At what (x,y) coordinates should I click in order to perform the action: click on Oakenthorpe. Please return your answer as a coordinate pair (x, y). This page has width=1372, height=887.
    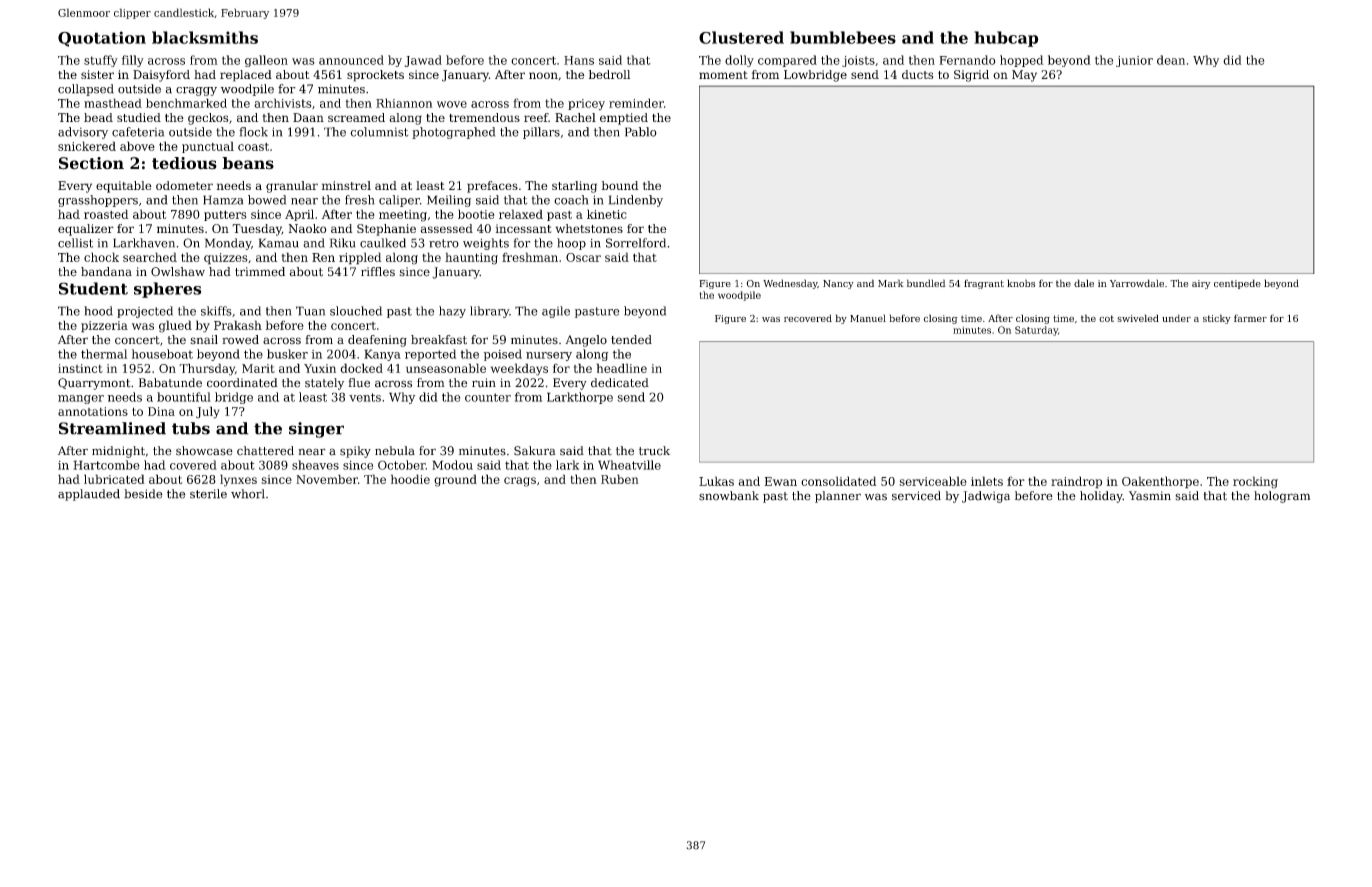
    Looking at the image, I should click on (1160, 482).
